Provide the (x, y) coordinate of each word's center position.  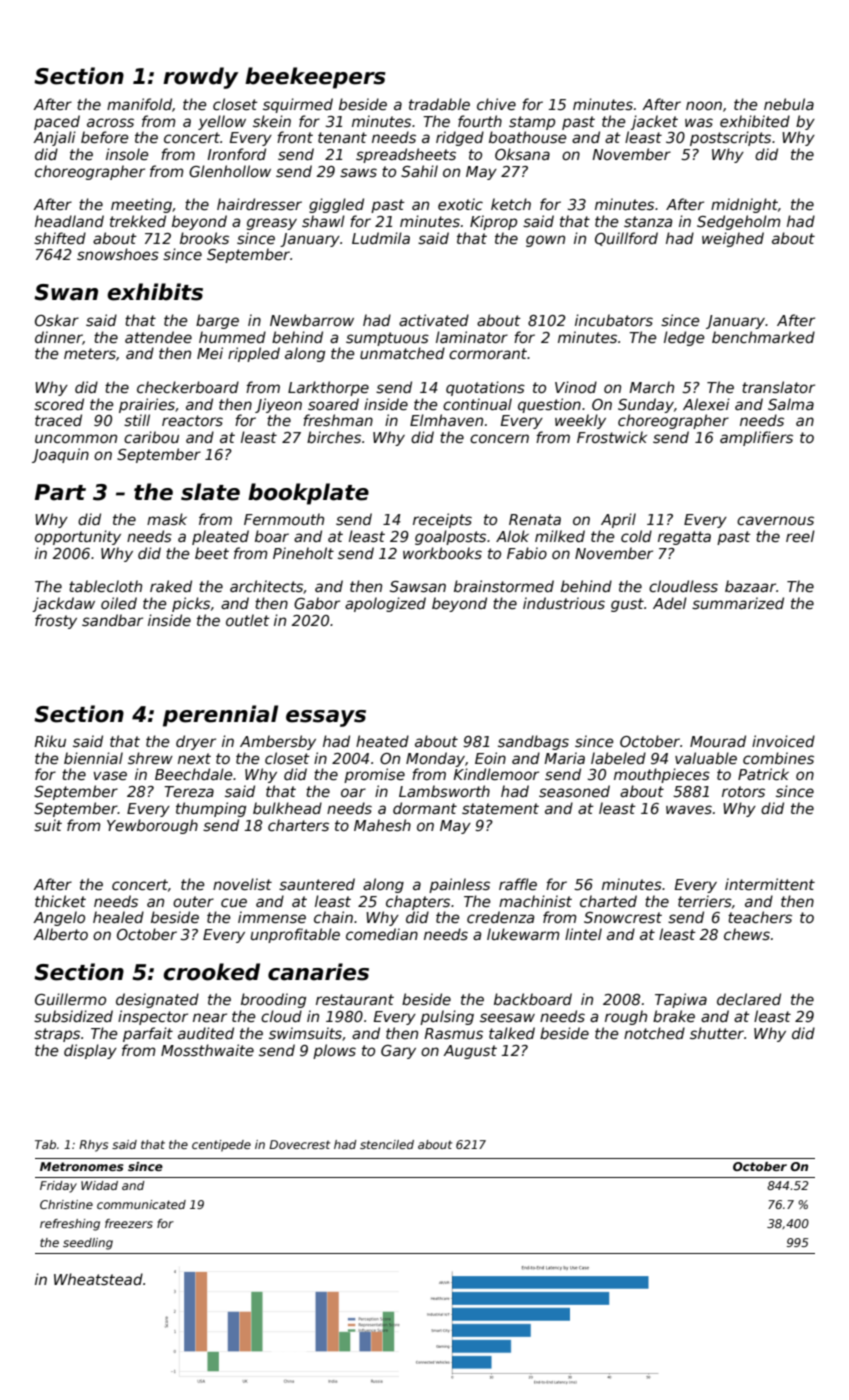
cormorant (488, 353)
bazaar (750, 586)
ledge (684, 338)
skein (272, 121)
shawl (323, 221)
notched (654, 1033)
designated (157, 1000)
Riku (50, 741)
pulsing (447, 1017)
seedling (88, 1244)
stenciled (387, 1144)
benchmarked (763, 337)
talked (512, 1033)
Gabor (317, 603)
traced (58, 420)
